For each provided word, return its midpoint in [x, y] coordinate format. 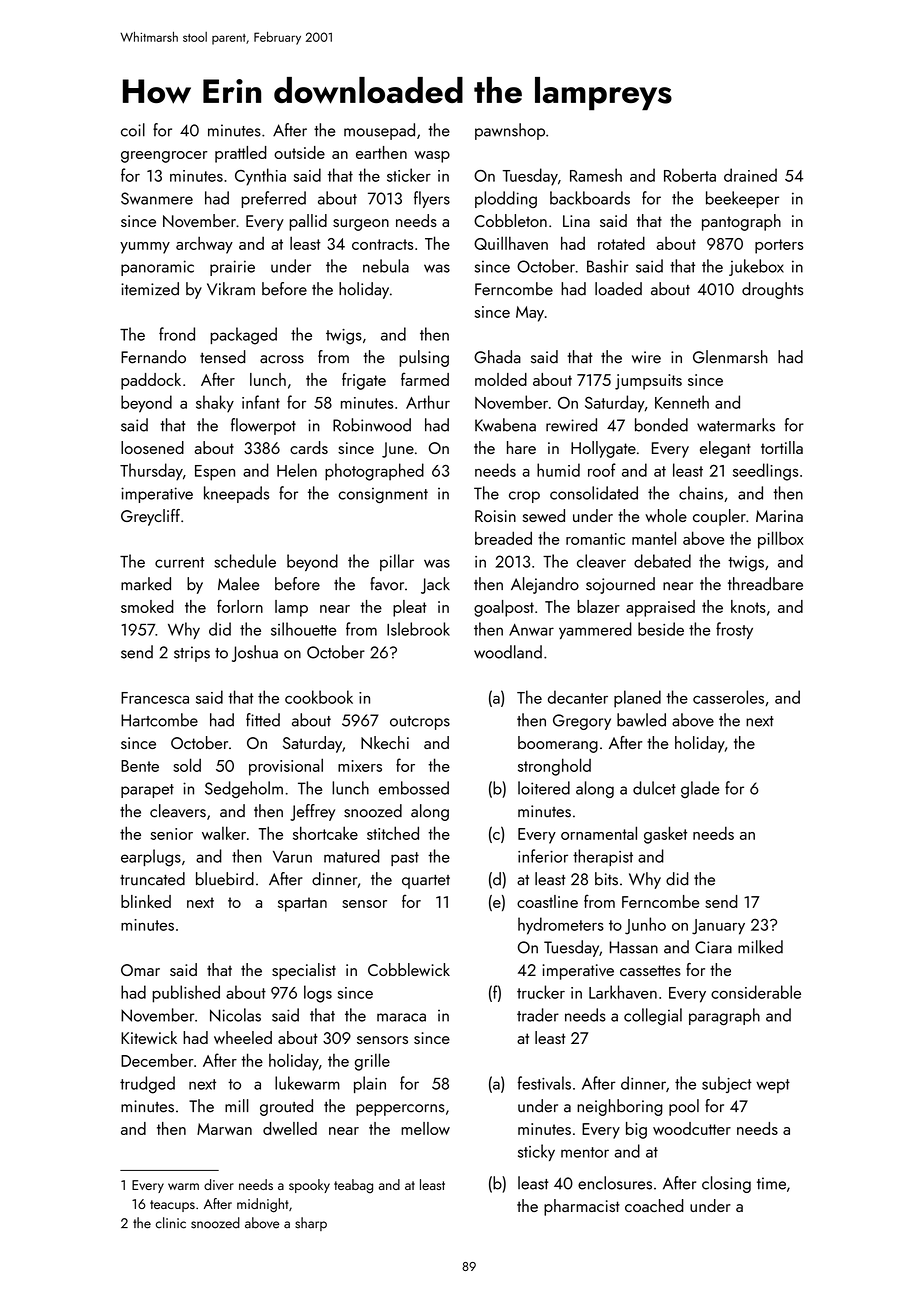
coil [133, 130]
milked [760, 947]
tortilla [782, 447]
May [530, 314]
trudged [147, 1085]
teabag [353, 1186]
